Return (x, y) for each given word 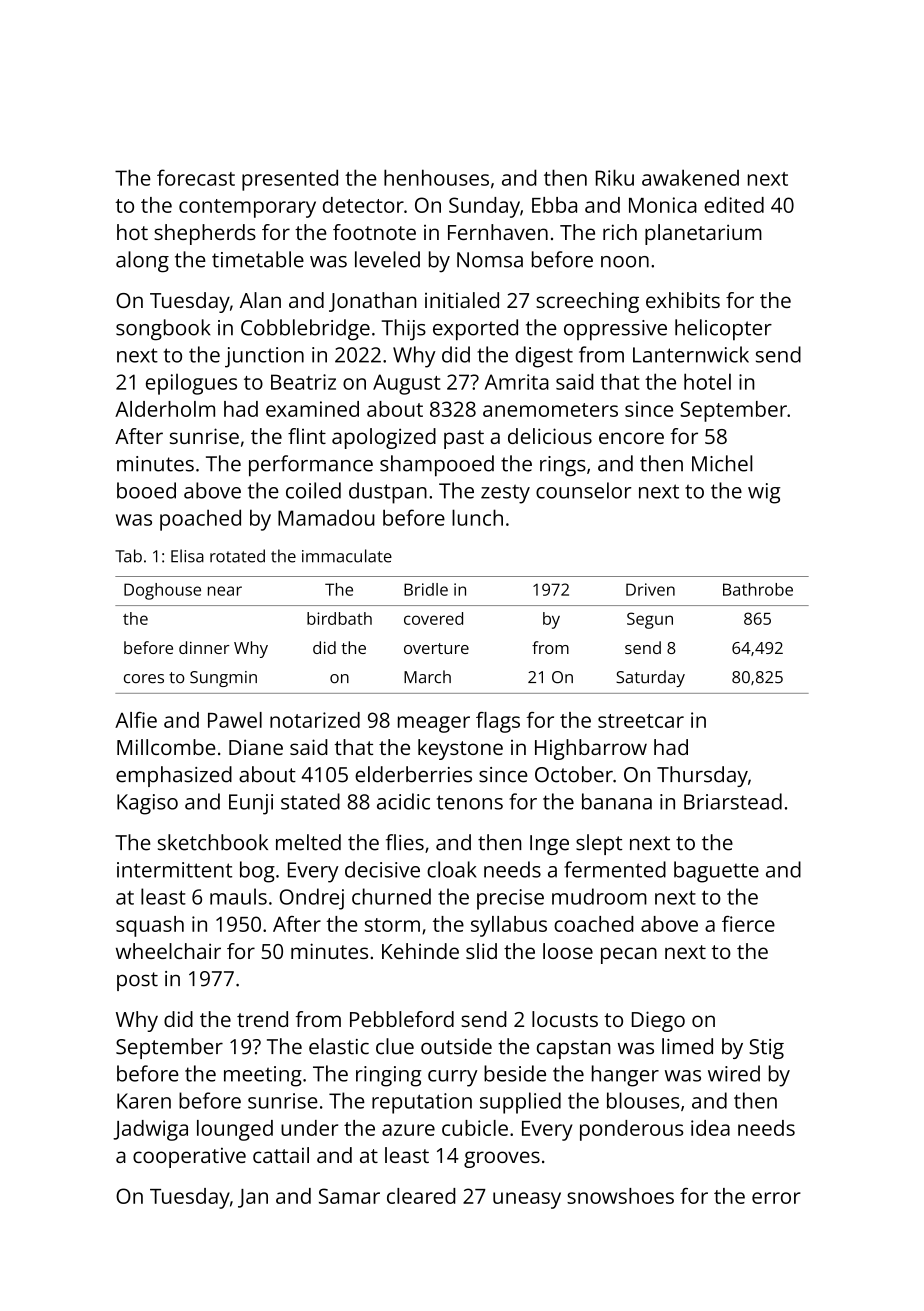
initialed (462, 300)
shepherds (205, 234)
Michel (722, 463)
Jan (253, 1198)
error (776, 1198)
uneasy (527, 1200)
